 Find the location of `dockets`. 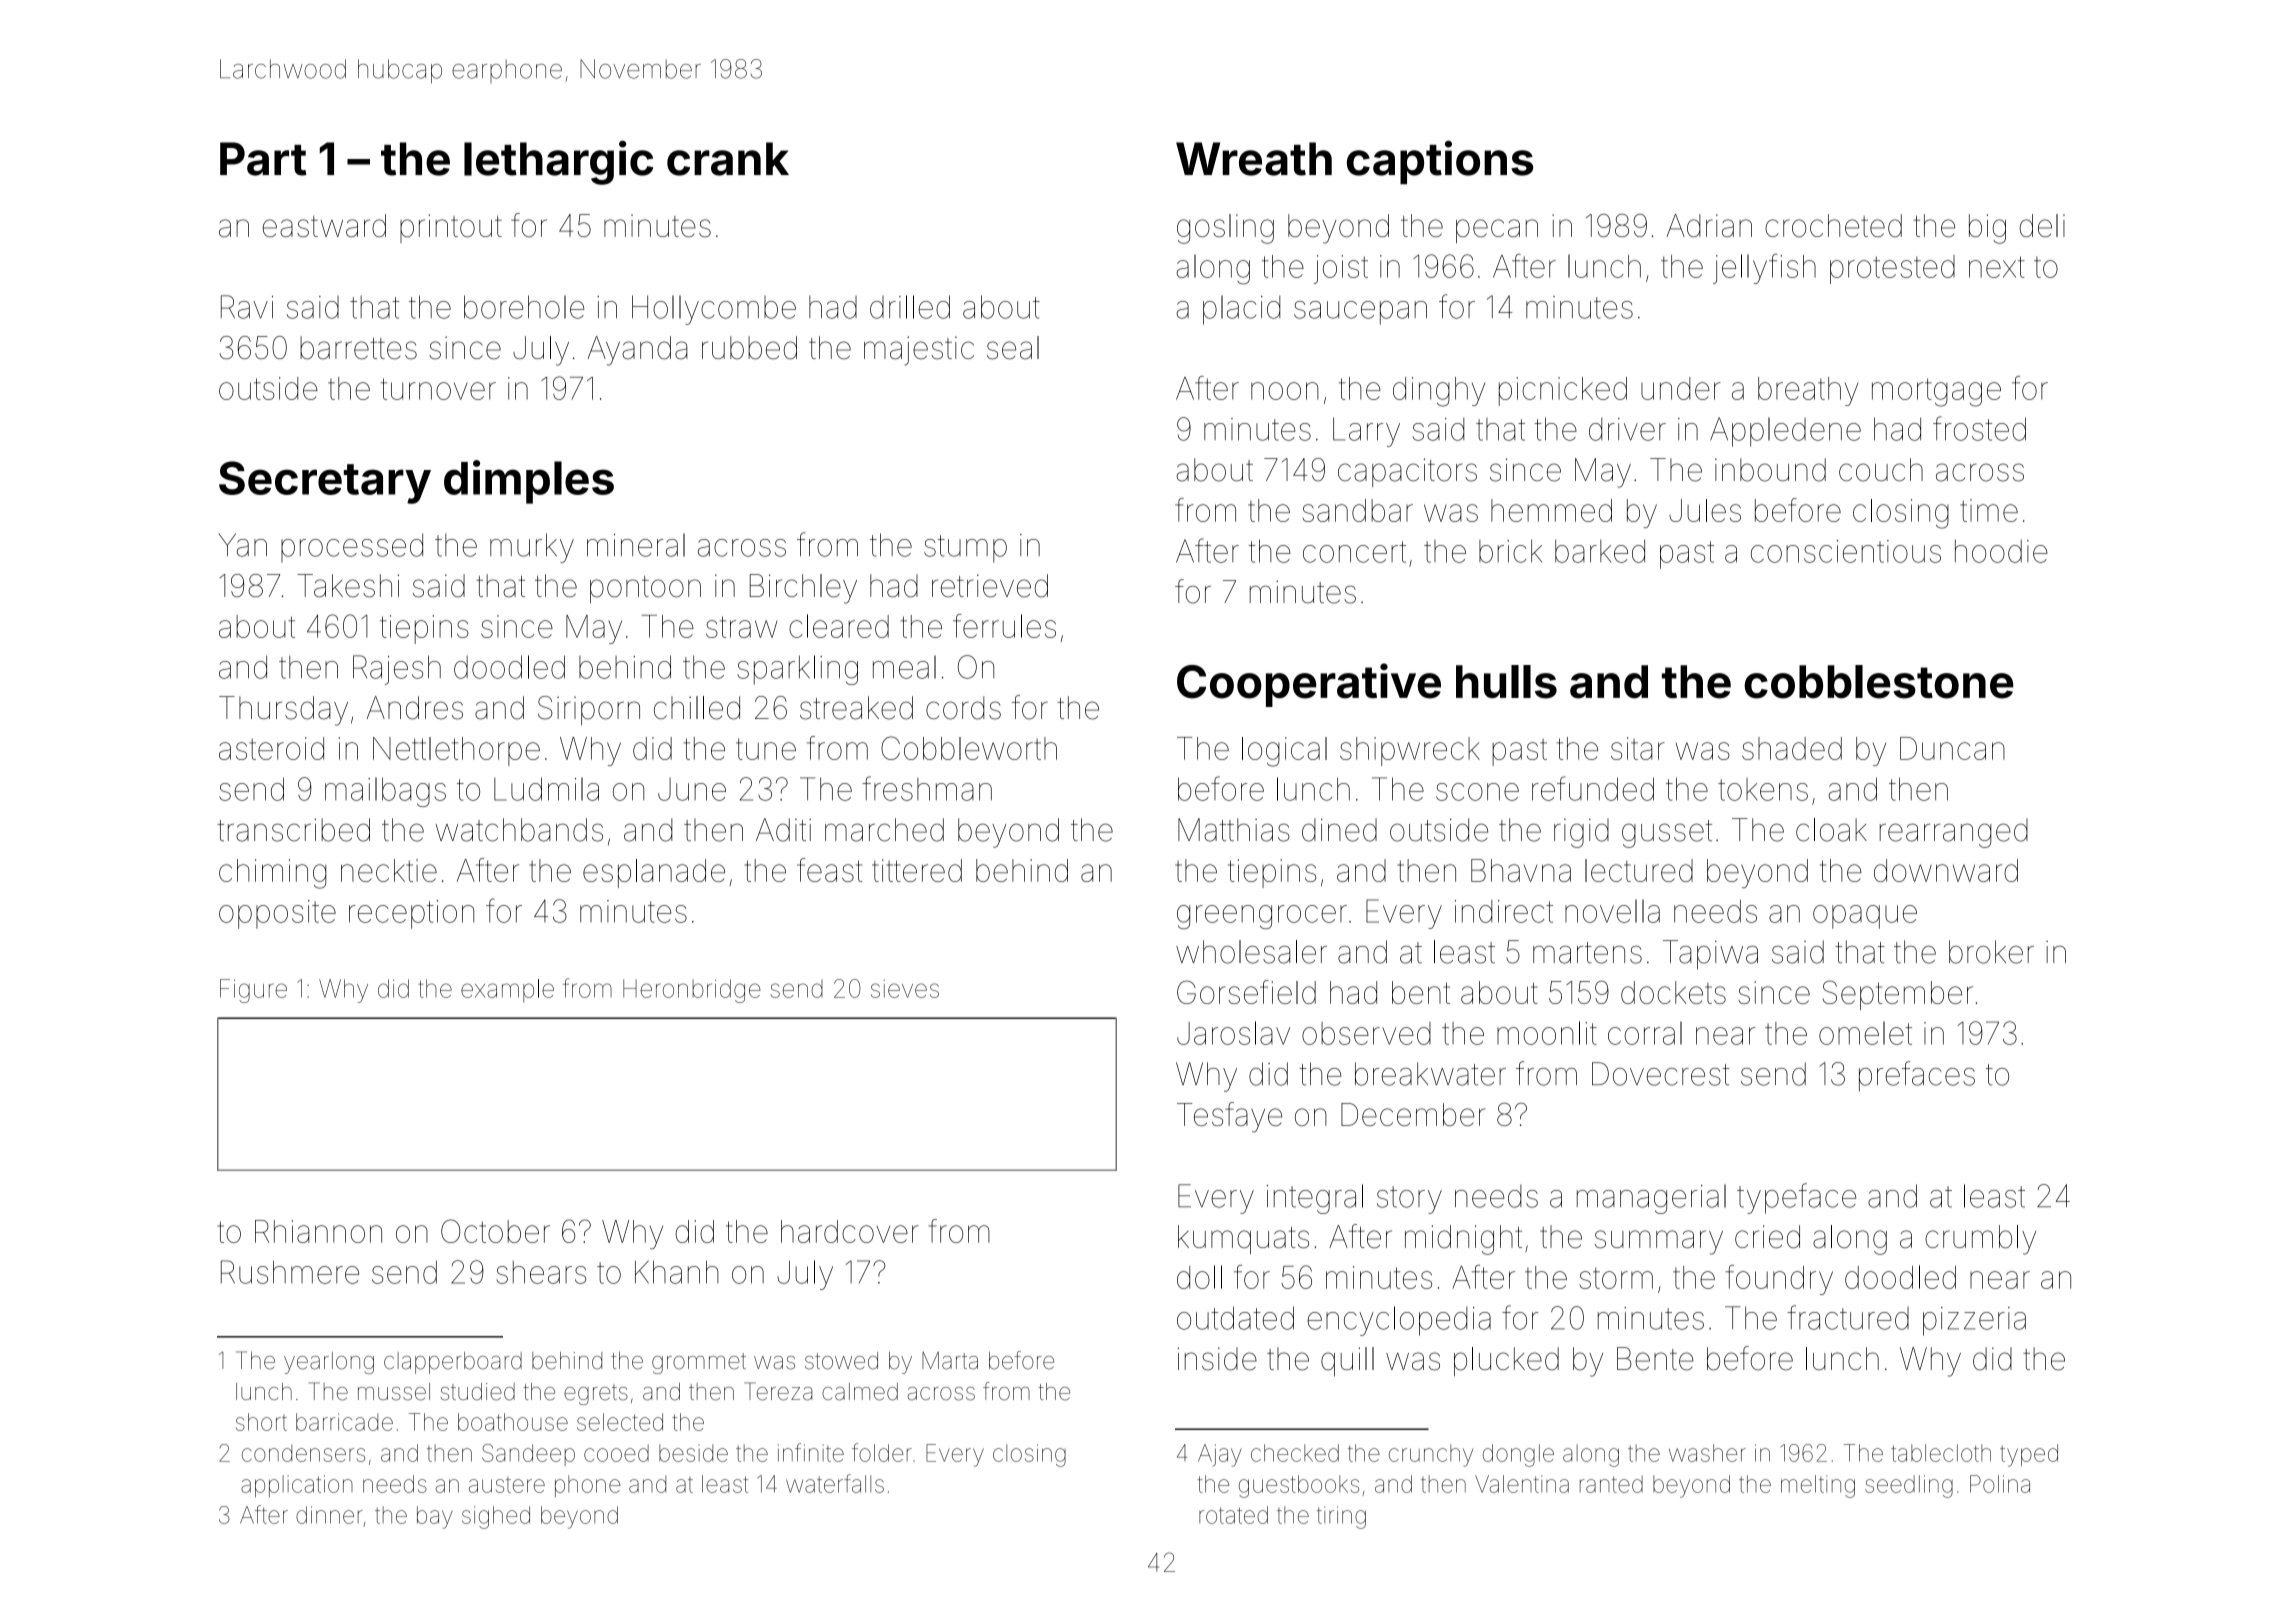

dockets is located at coordinates (1673, 992).
